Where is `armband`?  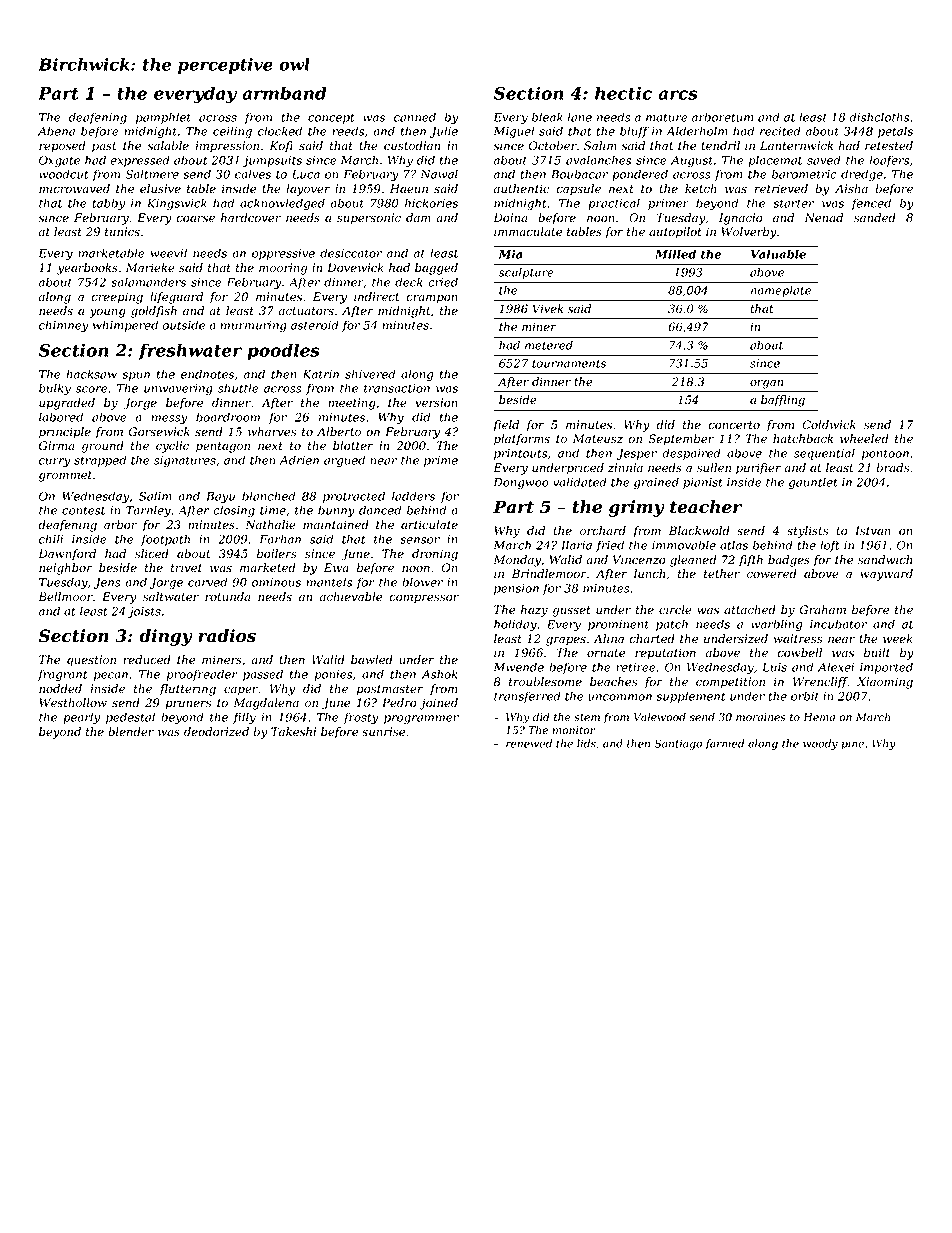
armband is located at coordinates (284, 93).
